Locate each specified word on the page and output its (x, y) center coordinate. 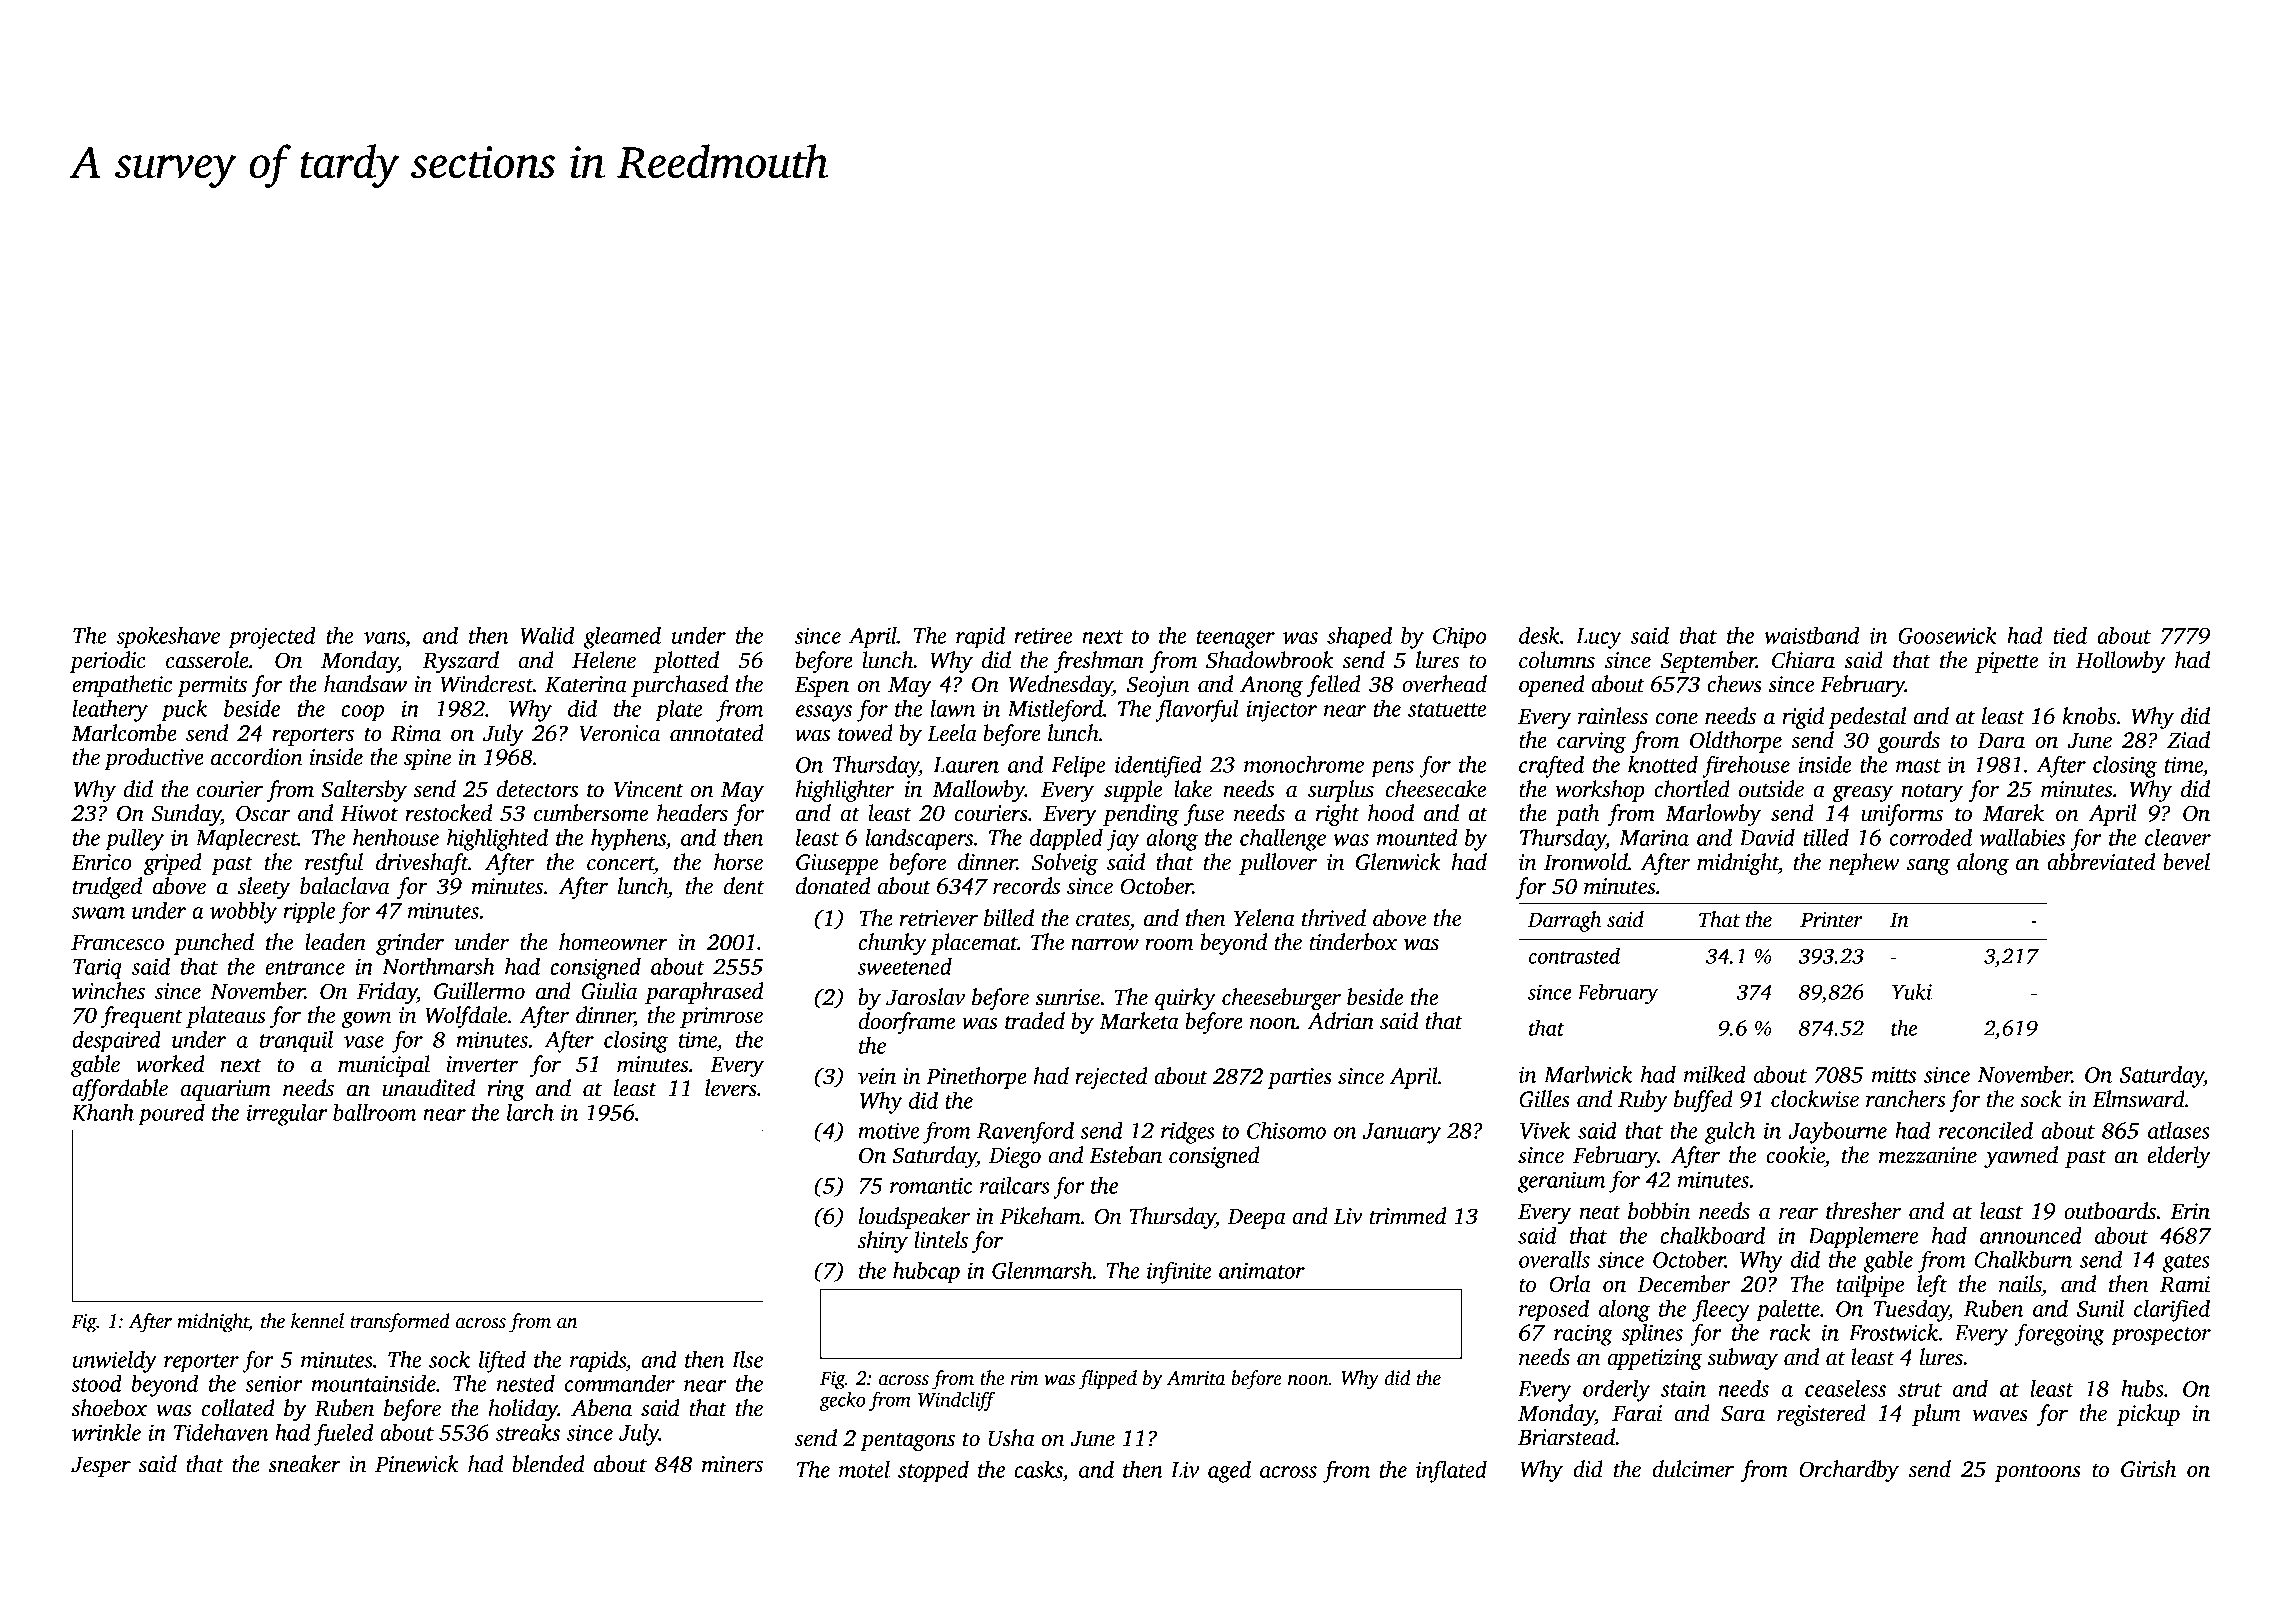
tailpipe (1870, 1286)
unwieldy (114, 1362)
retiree (1043, 635)
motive (888, 1130)
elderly (2179, 1157)
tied (2070, 635)
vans (384, 638)
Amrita (1195, 1378)
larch (530, 1112)
